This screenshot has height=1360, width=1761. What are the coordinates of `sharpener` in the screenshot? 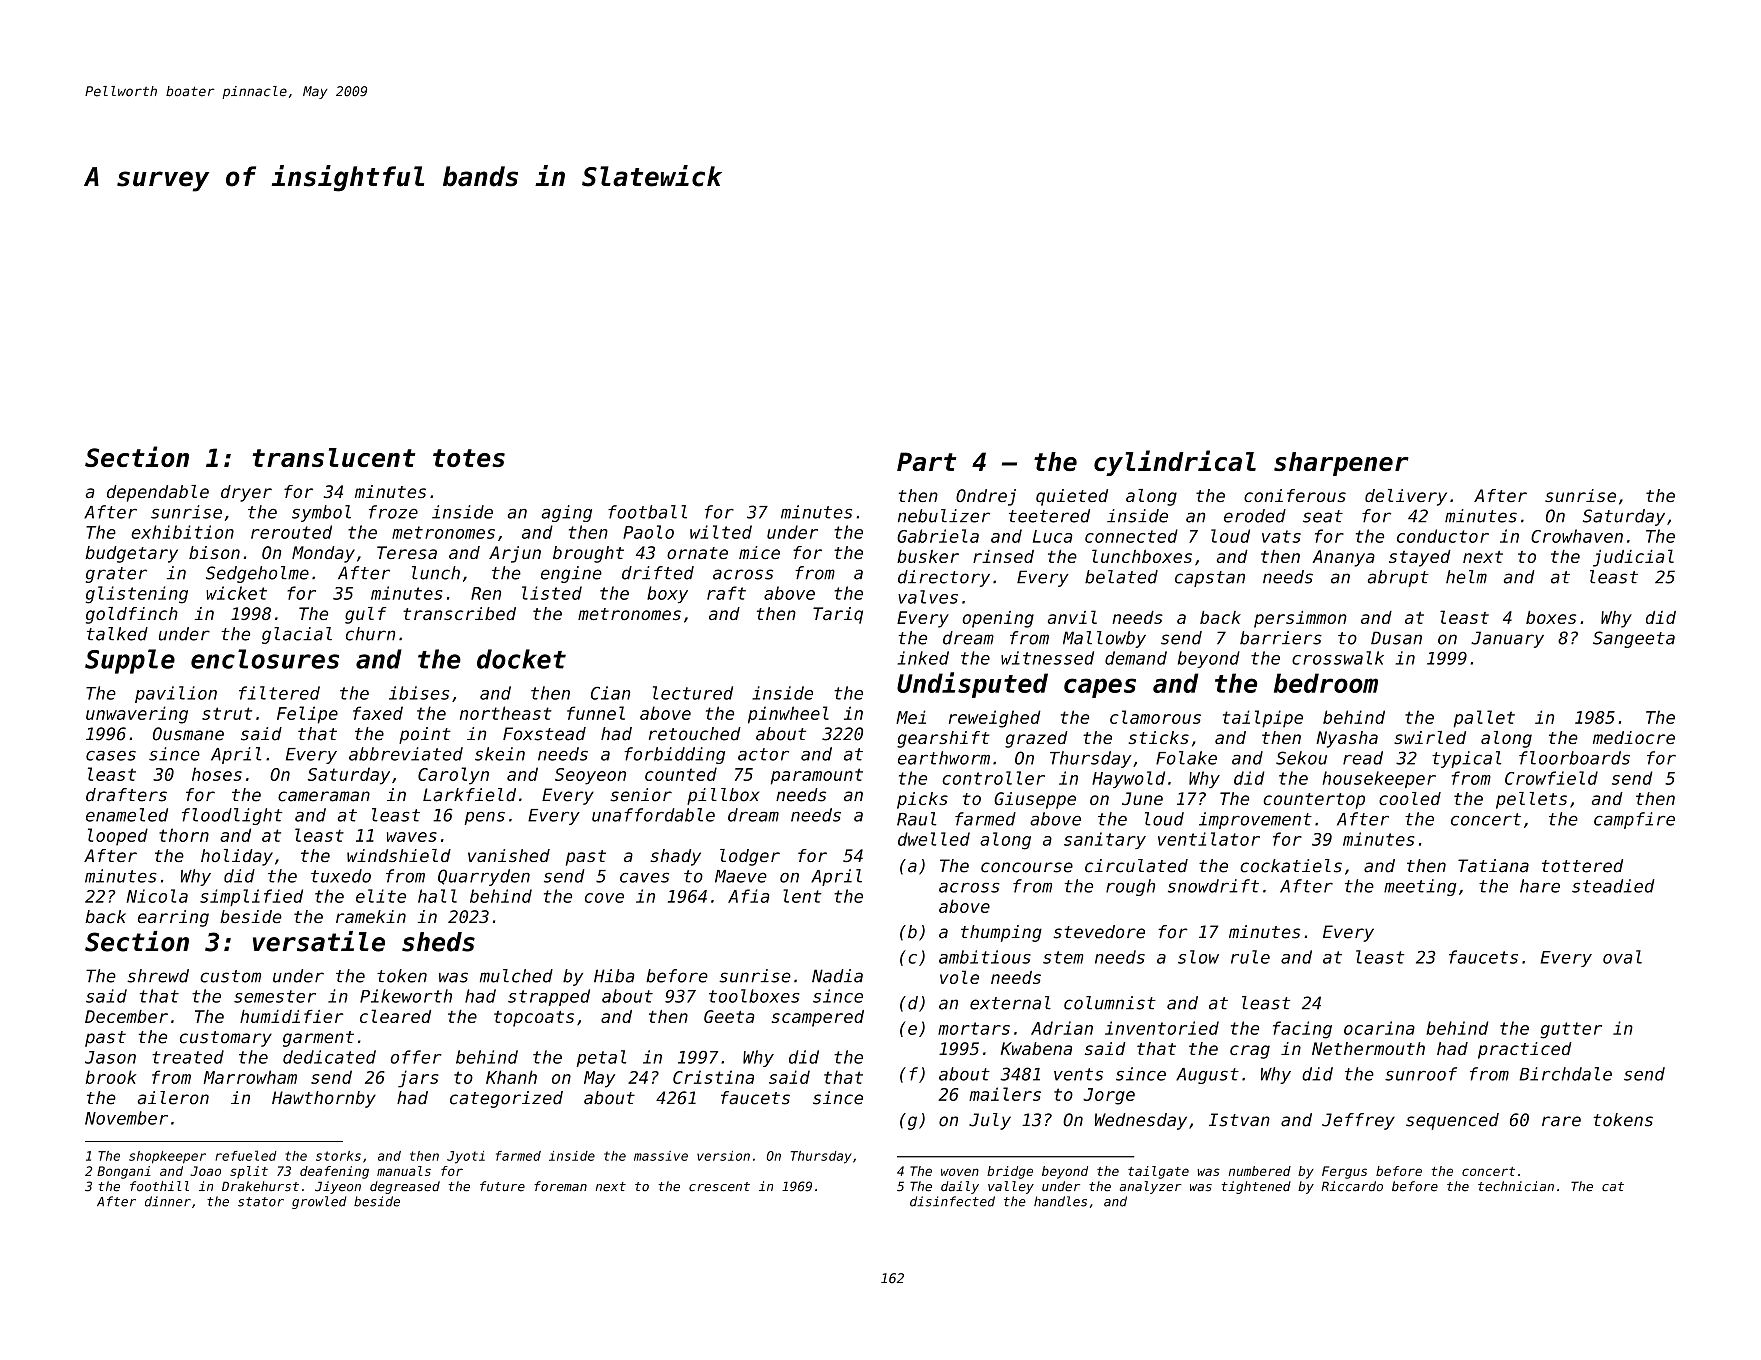 It's located at (1341, 464).
